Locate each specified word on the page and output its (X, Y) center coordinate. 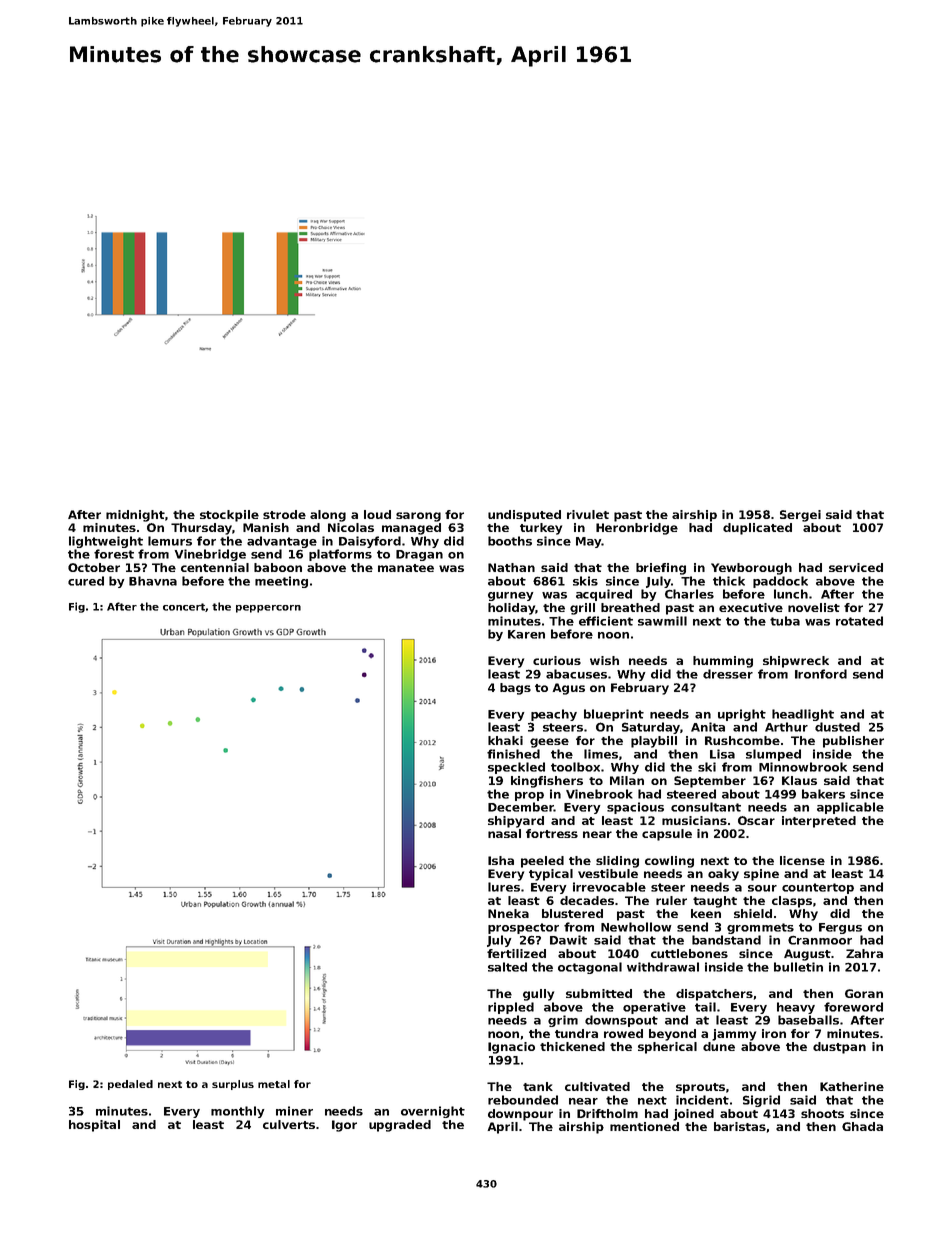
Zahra (864, 953)
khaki (505, 740)
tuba (785, 621)
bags (515, 689)
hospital (94, 1126)
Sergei (800, 516)
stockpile (229, 516)
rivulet (588, 514)
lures (504, 887)
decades (587, 900)
